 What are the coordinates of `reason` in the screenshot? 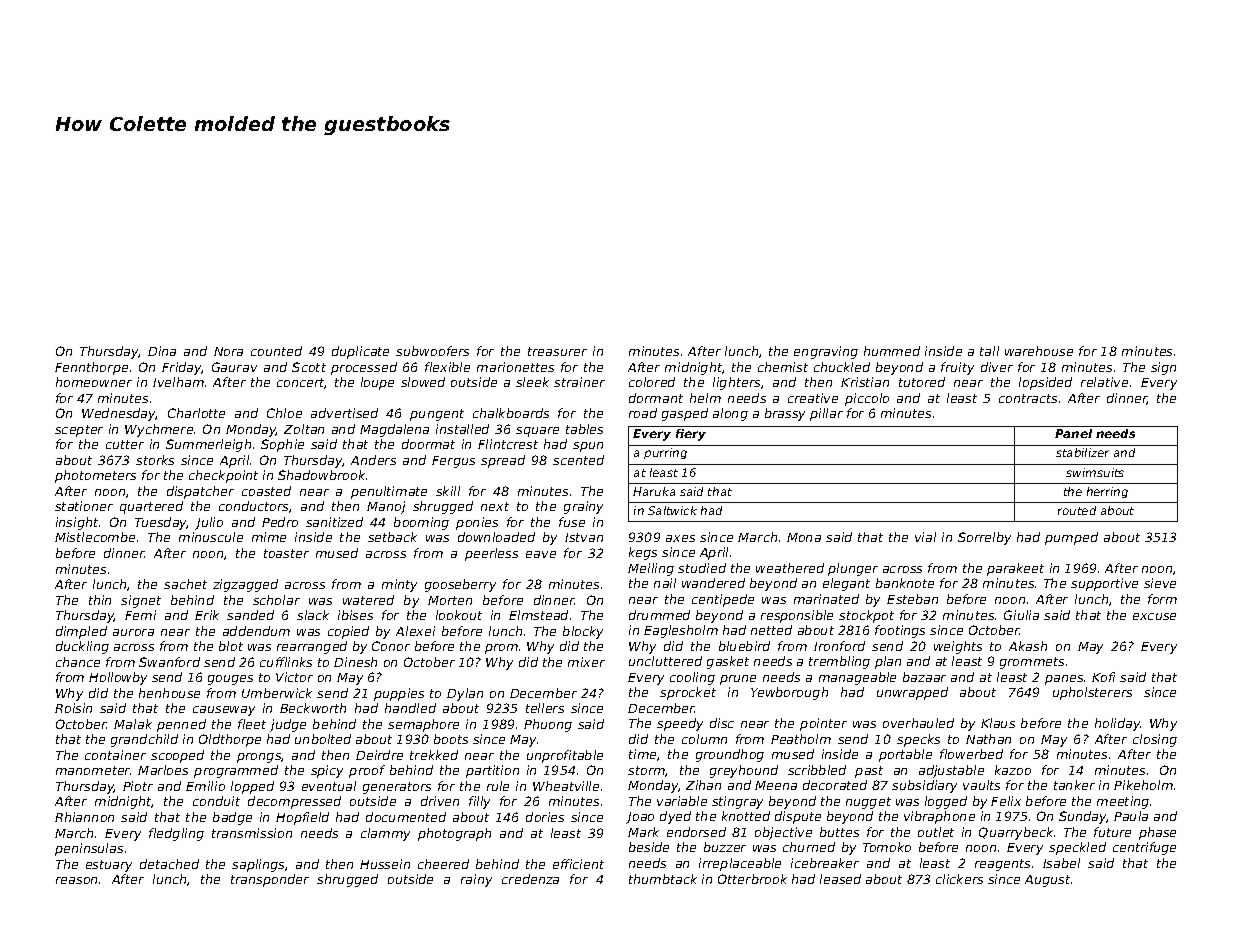 It's located at (76, 880).
